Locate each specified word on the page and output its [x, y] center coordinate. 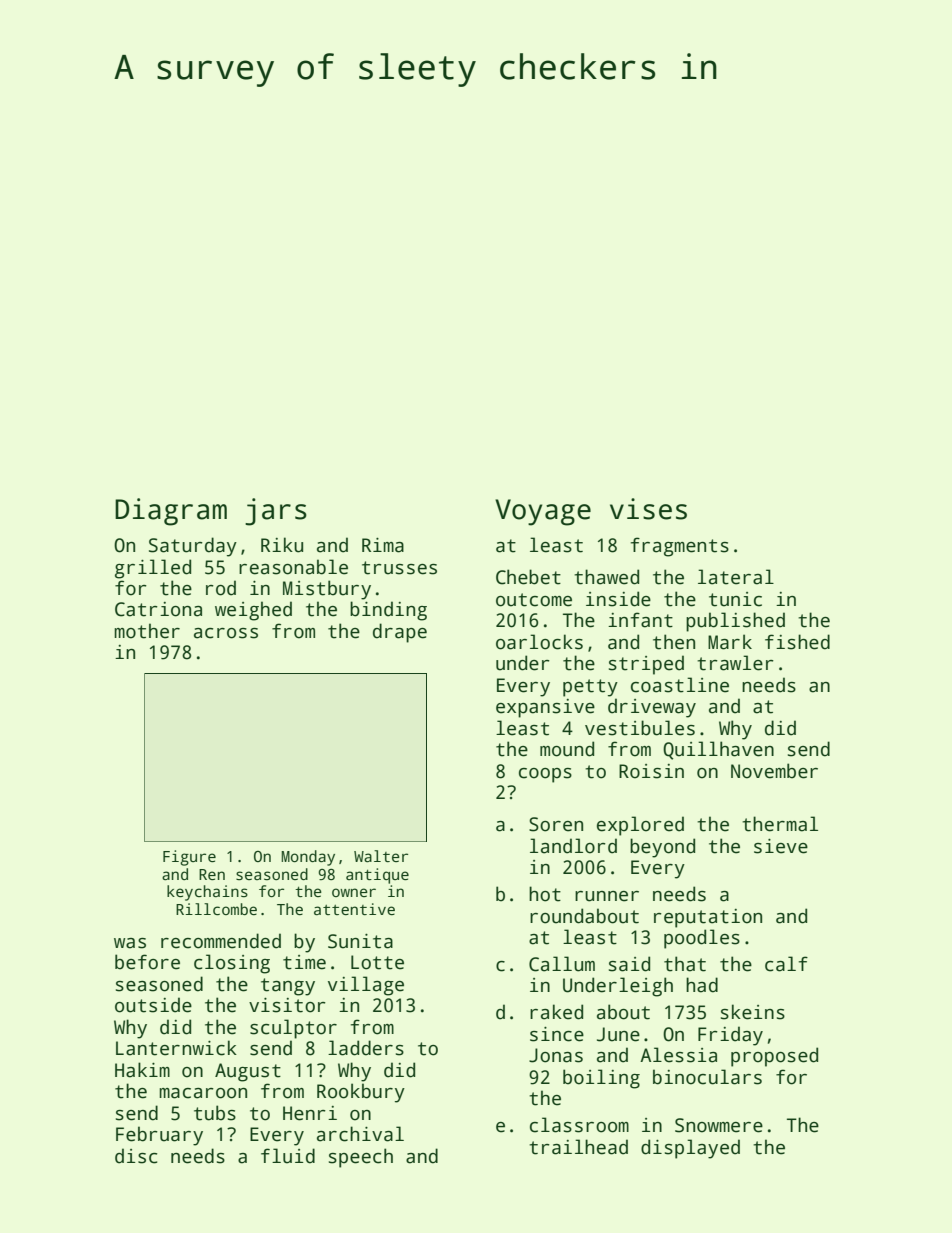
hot [545, 894]
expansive [545, 708]
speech [361, 1158]
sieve [781, 846]
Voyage [543, 512]
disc [136, 1156]
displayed [690, 1149]
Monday [308, 858]
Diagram [171, 512]
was [130, 943]
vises [648, 509]
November [774, 771]
